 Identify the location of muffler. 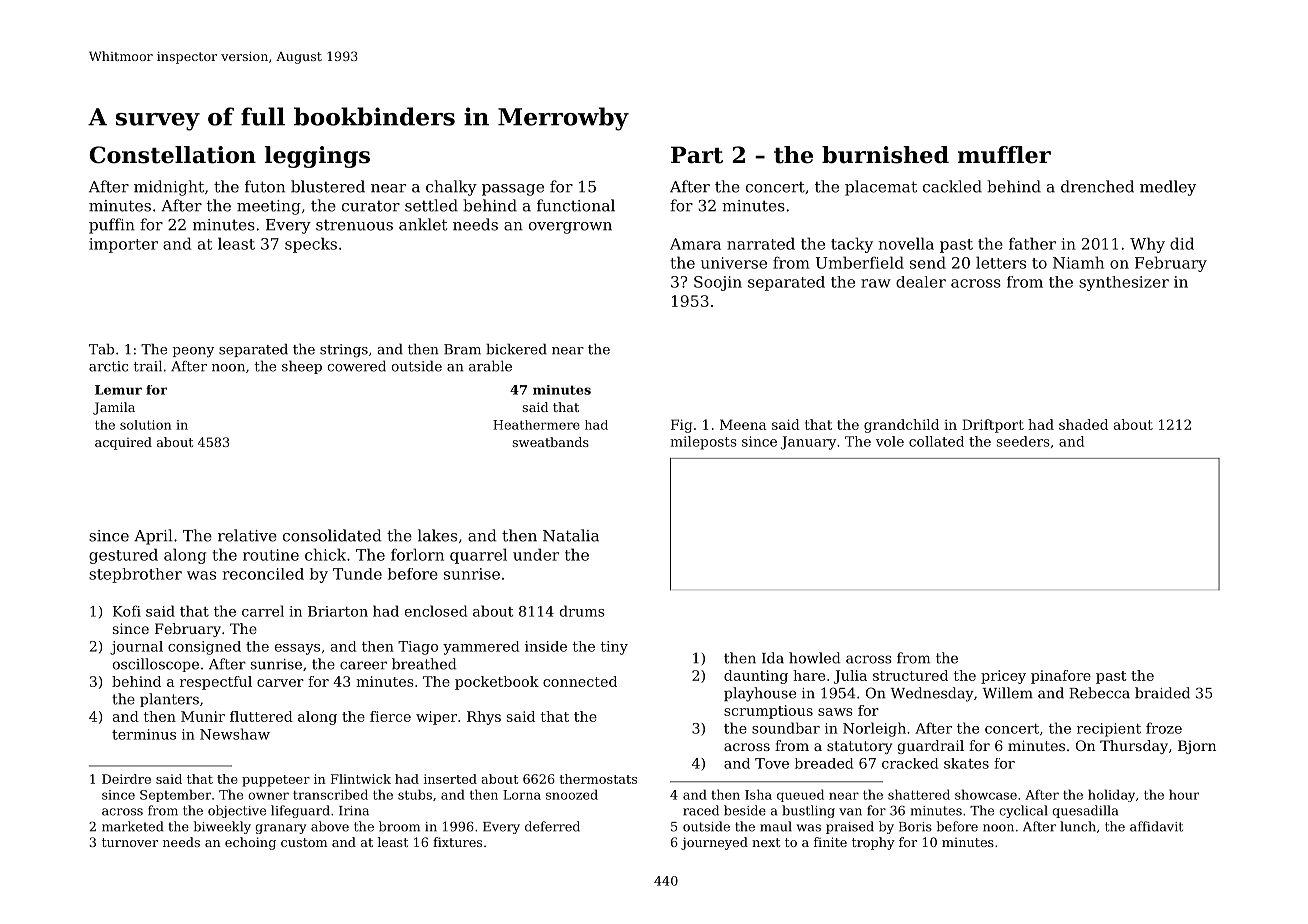
(1004, 155).
